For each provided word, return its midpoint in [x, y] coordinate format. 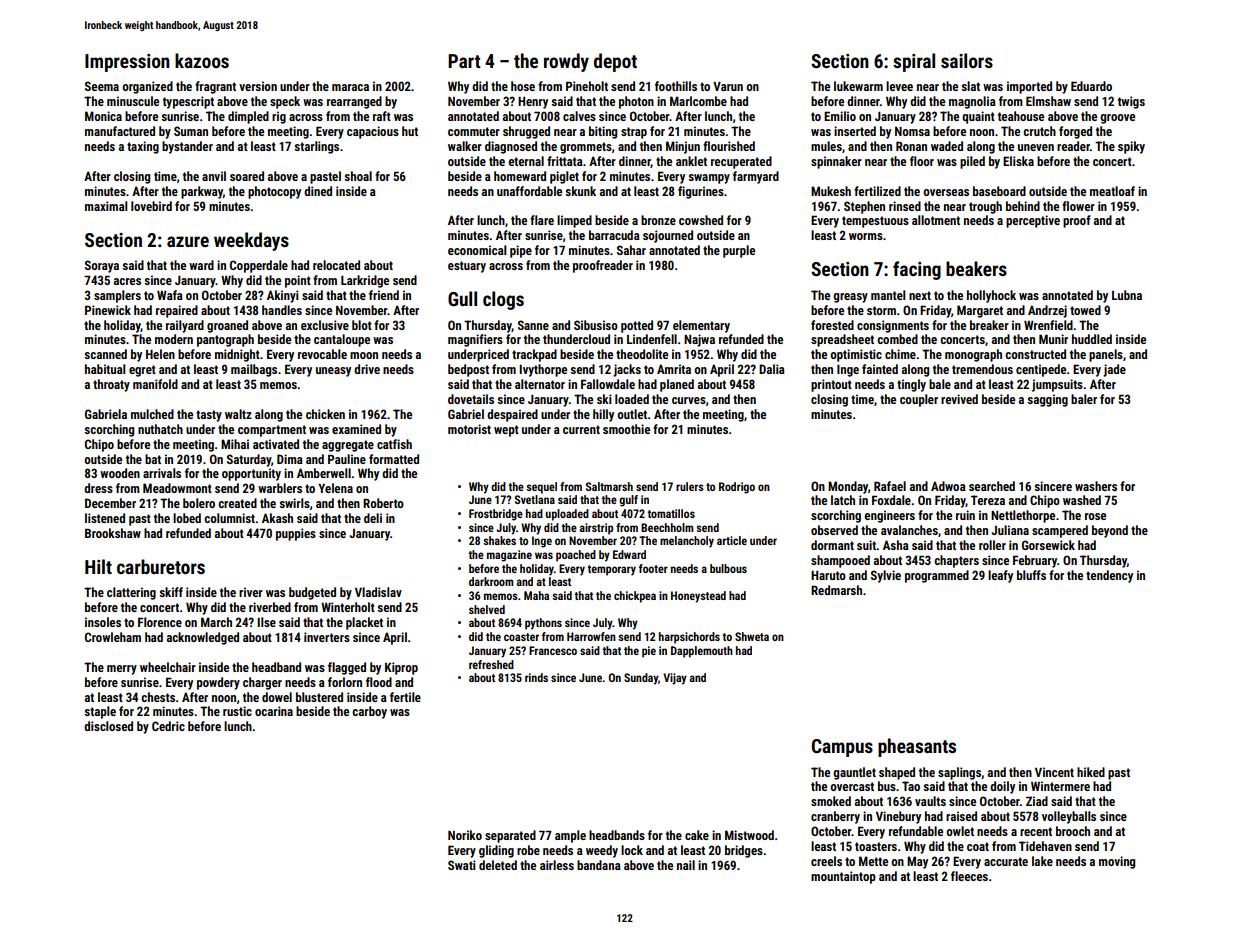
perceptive [1033, 221]
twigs [1131, 102]
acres [127, 281]
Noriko [465, 835]
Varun [728, 86]
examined [356, 429]
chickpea [635, 597]
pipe [521, 251]
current [581, 429]
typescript [188, 102]
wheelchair [168, 667]
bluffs [1031, 575]
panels [1106, 355]
